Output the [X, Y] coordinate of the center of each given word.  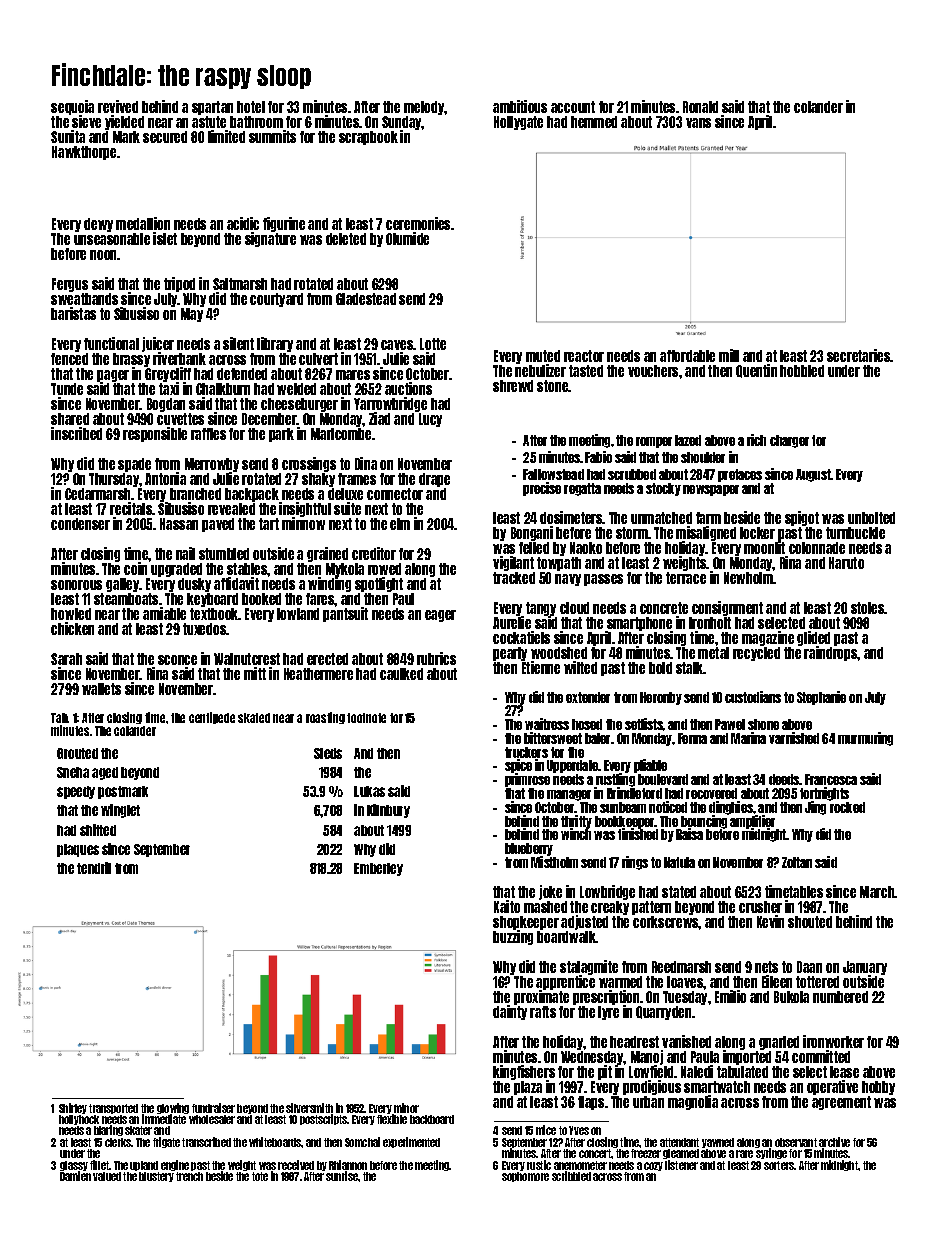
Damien [75, 1176]
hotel [251, 107]
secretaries [859, 355]
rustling [615, 781]
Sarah [66, 659]
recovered [711, 793]
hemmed [594, 122]
